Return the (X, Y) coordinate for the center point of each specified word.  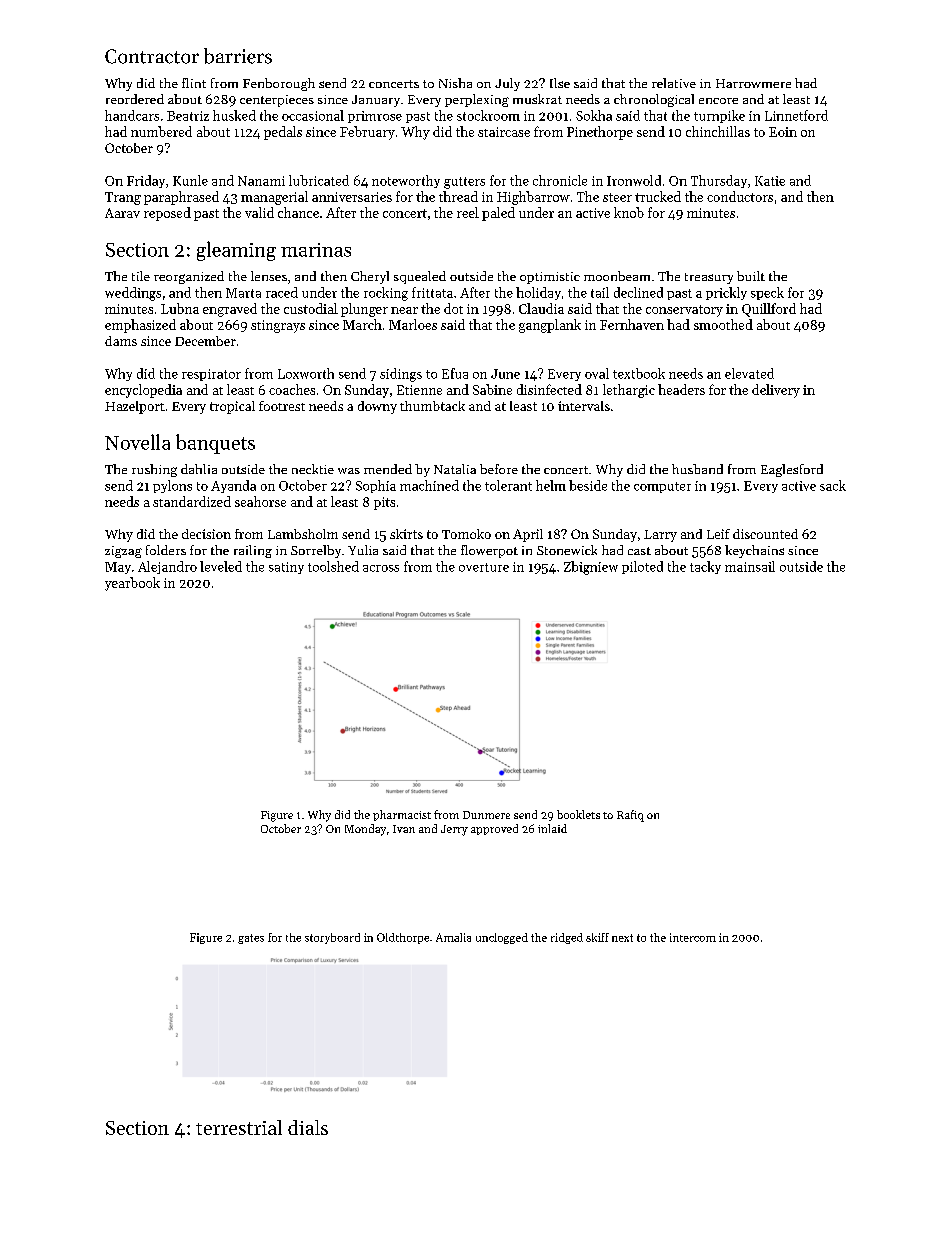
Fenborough (279, 84)
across (381, 568)
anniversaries (352, 197)
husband (697, 469)
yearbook (132, 584)
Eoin (783, 132)
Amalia (453, 937)
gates (251, 939)
